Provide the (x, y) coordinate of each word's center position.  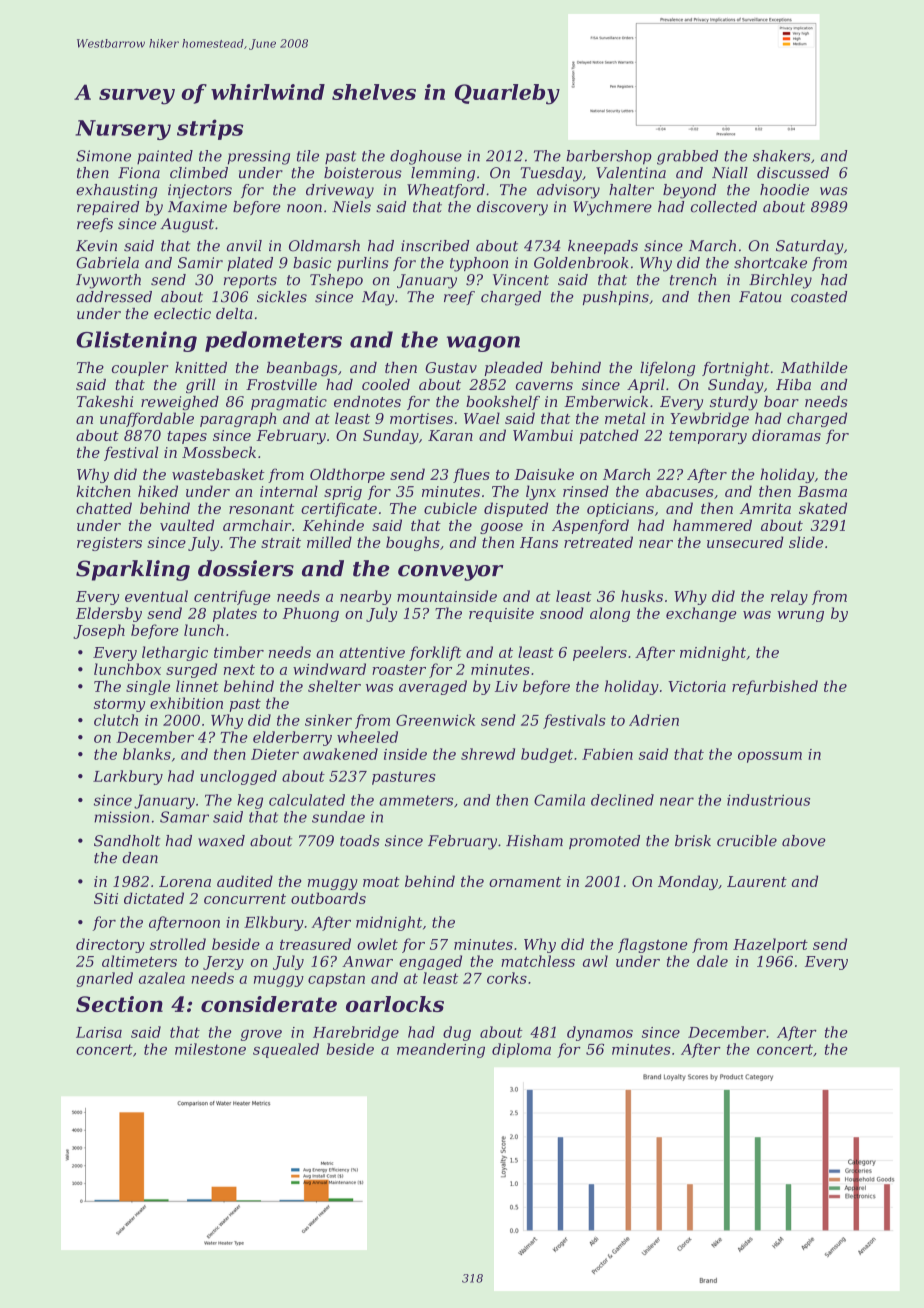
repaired (108, 208)
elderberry (292, 738)
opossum (770, 757)
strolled (178, 944)
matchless (538, 961)
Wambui (543, 435)
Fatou (760, 297)
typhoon (479, 264)
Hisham (534, 841)
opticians (620, 510)
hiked (158, 491)
